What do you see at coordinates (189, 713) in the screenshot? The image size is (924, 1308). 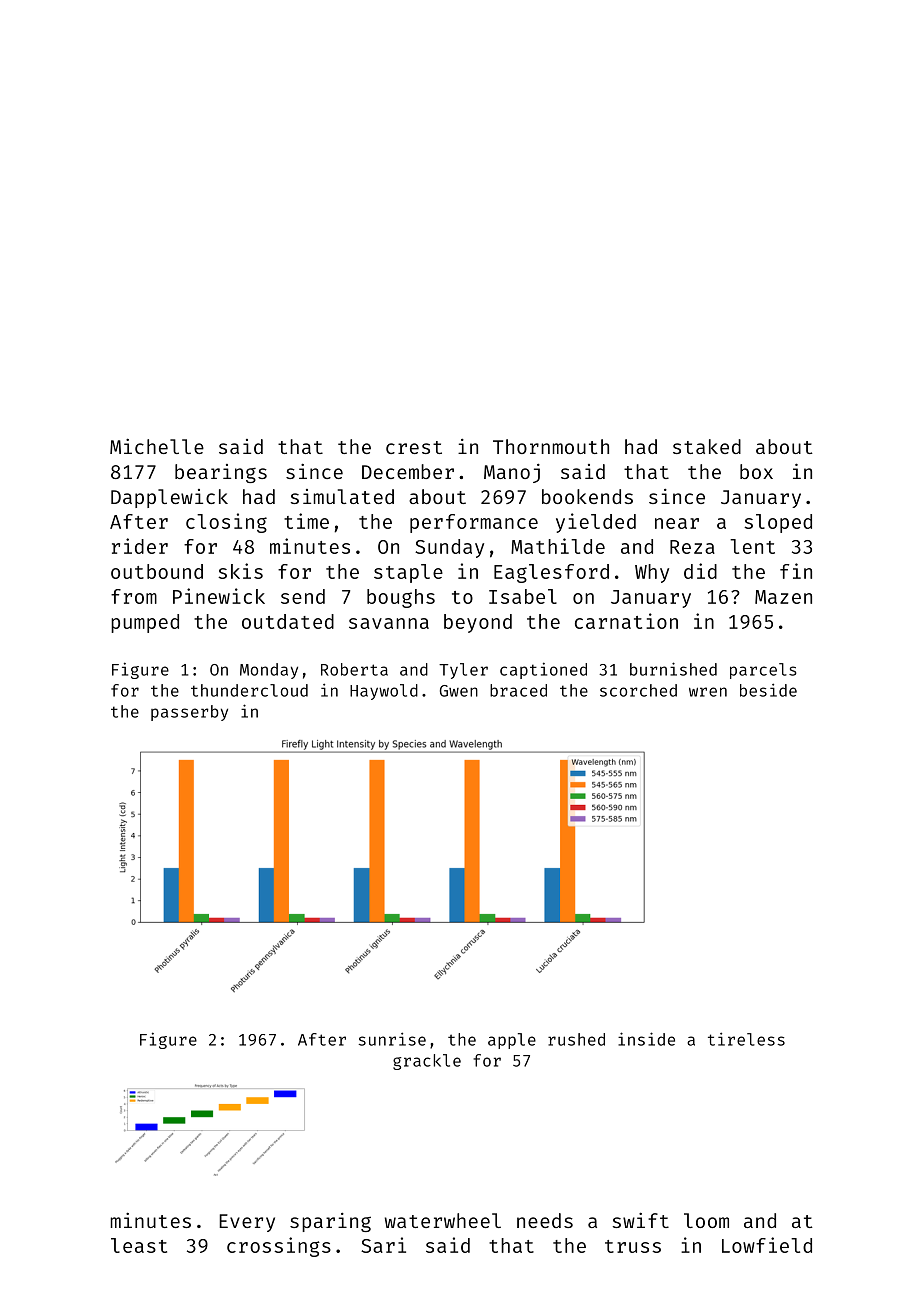 I see `passerby` at bounding box center [189, 713].
